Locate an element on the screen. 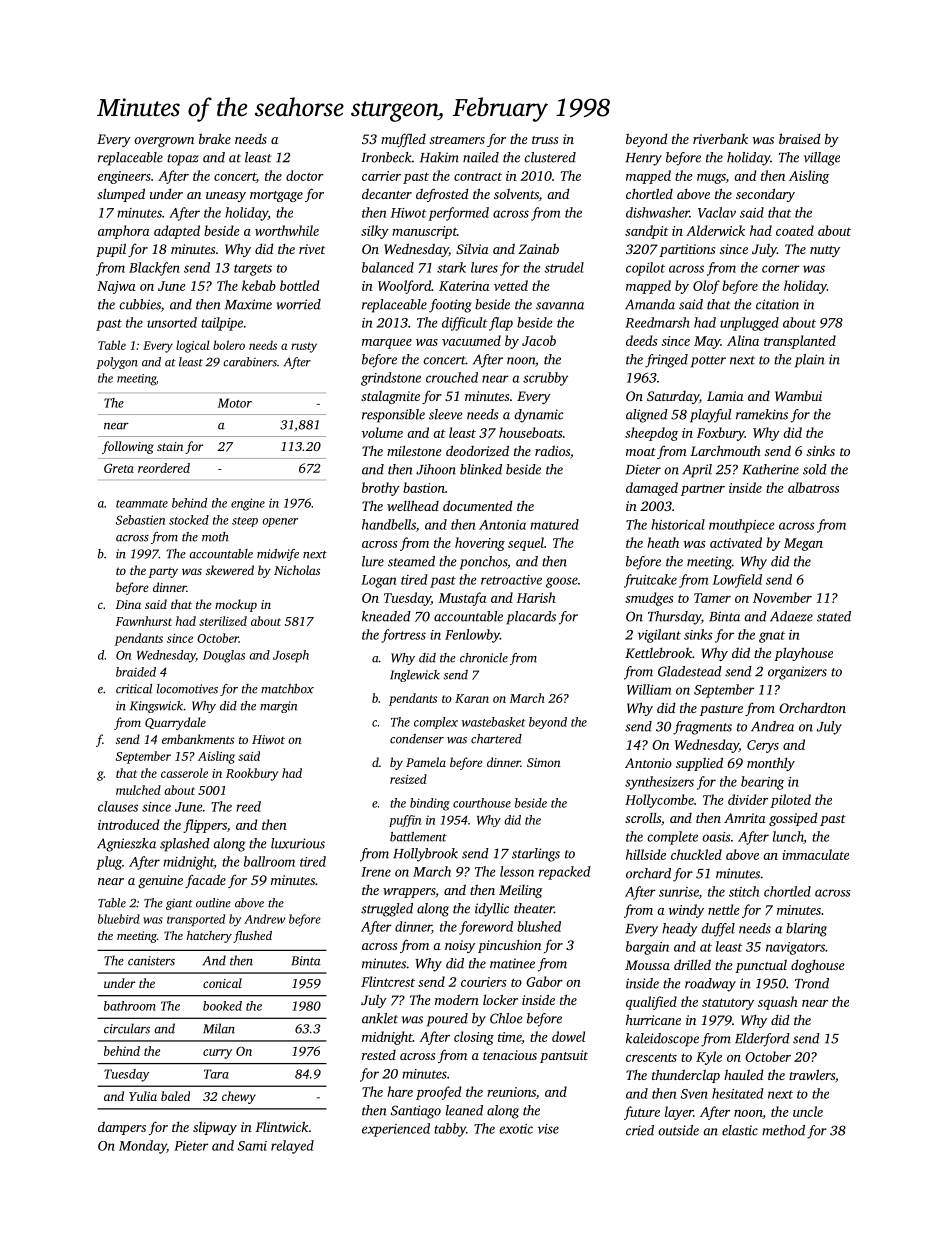  ponchos is located at coordinates (483, 563).
